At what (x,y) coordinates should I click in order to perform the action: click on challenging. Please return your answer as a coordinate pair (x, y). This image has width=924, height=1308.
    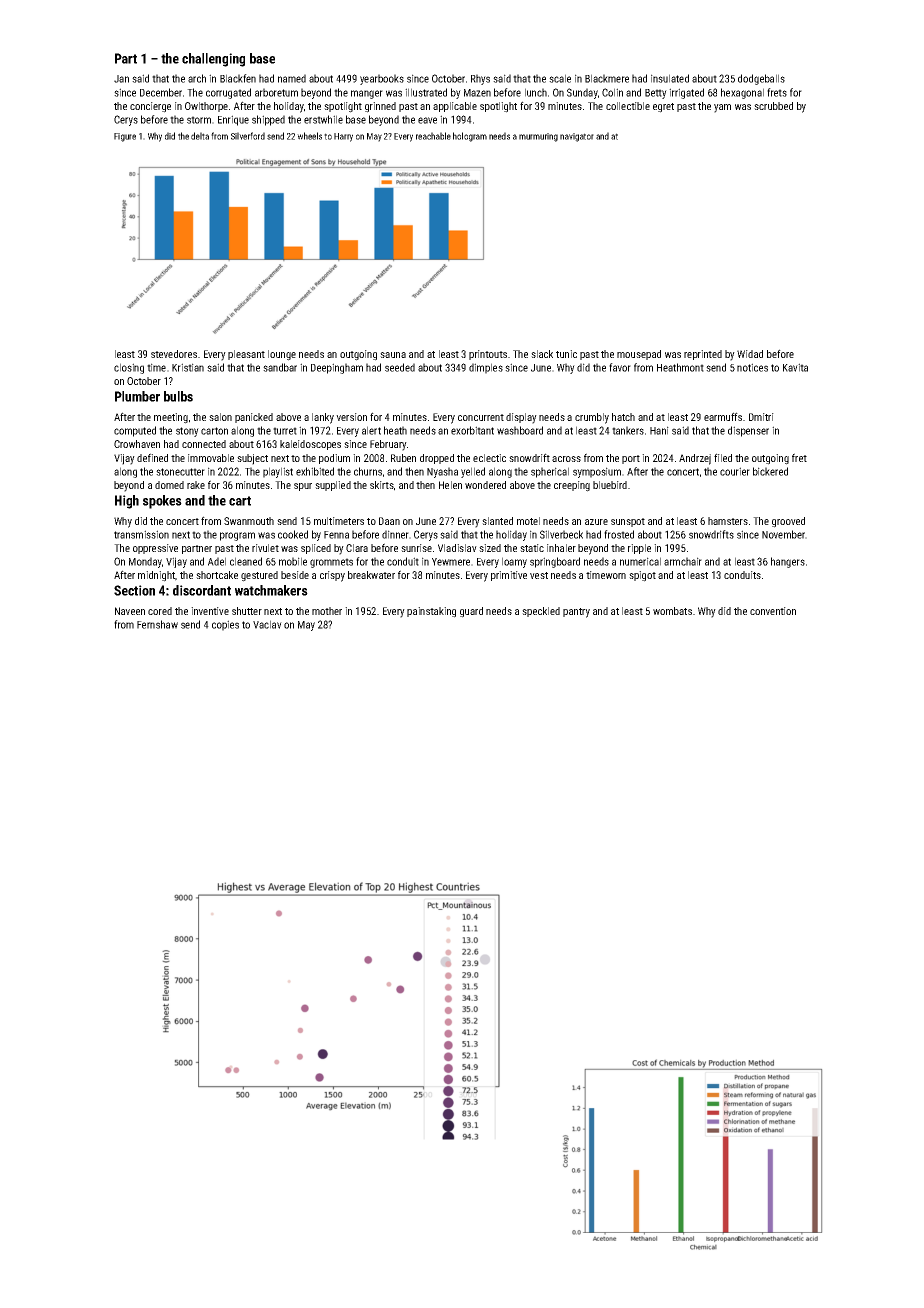
    Looking at the image, I should click on (213, 60).
